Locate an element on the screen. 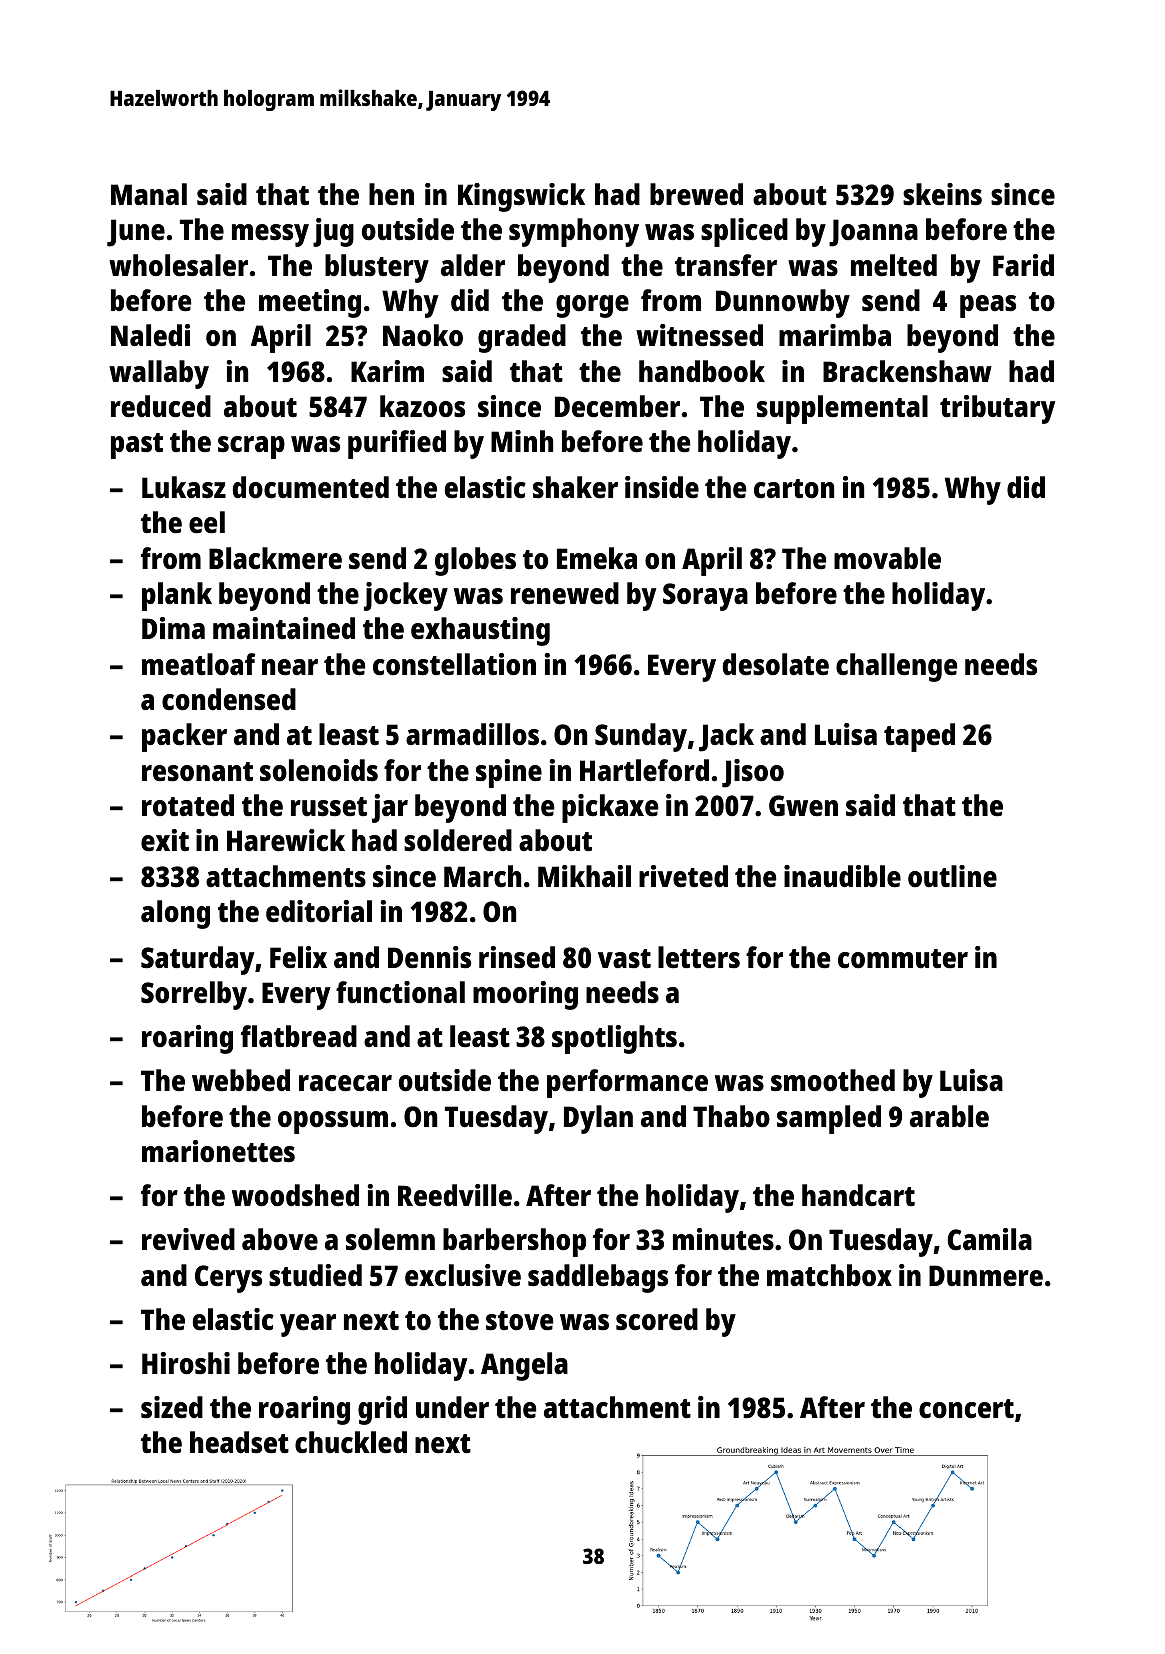 The width and height of the screenshot is (1165, 1654). resonant is located at coordinates (197, 772).
